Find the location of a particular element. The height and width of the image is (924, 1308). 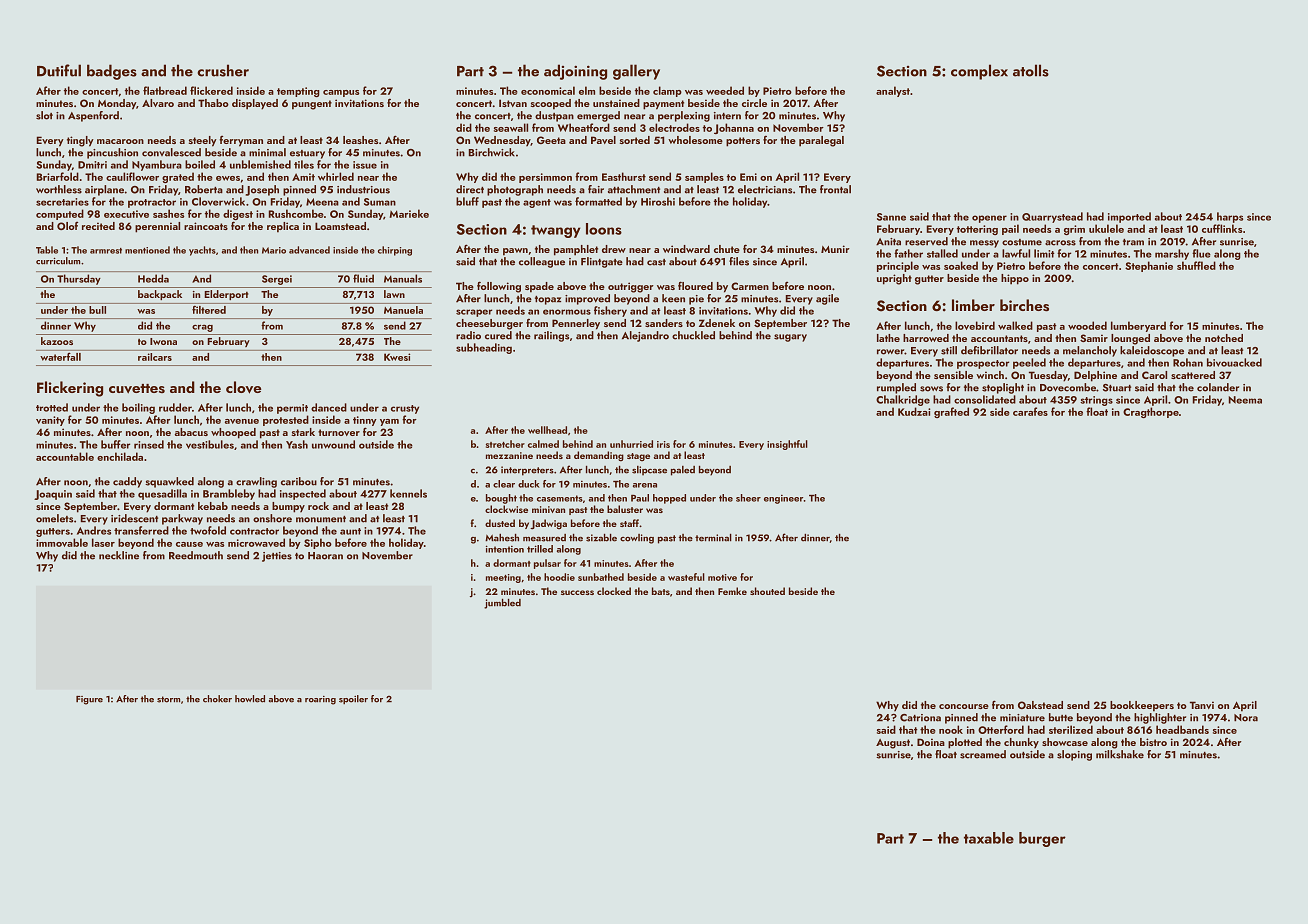

atolls is located at coordinates (1031, 70).
